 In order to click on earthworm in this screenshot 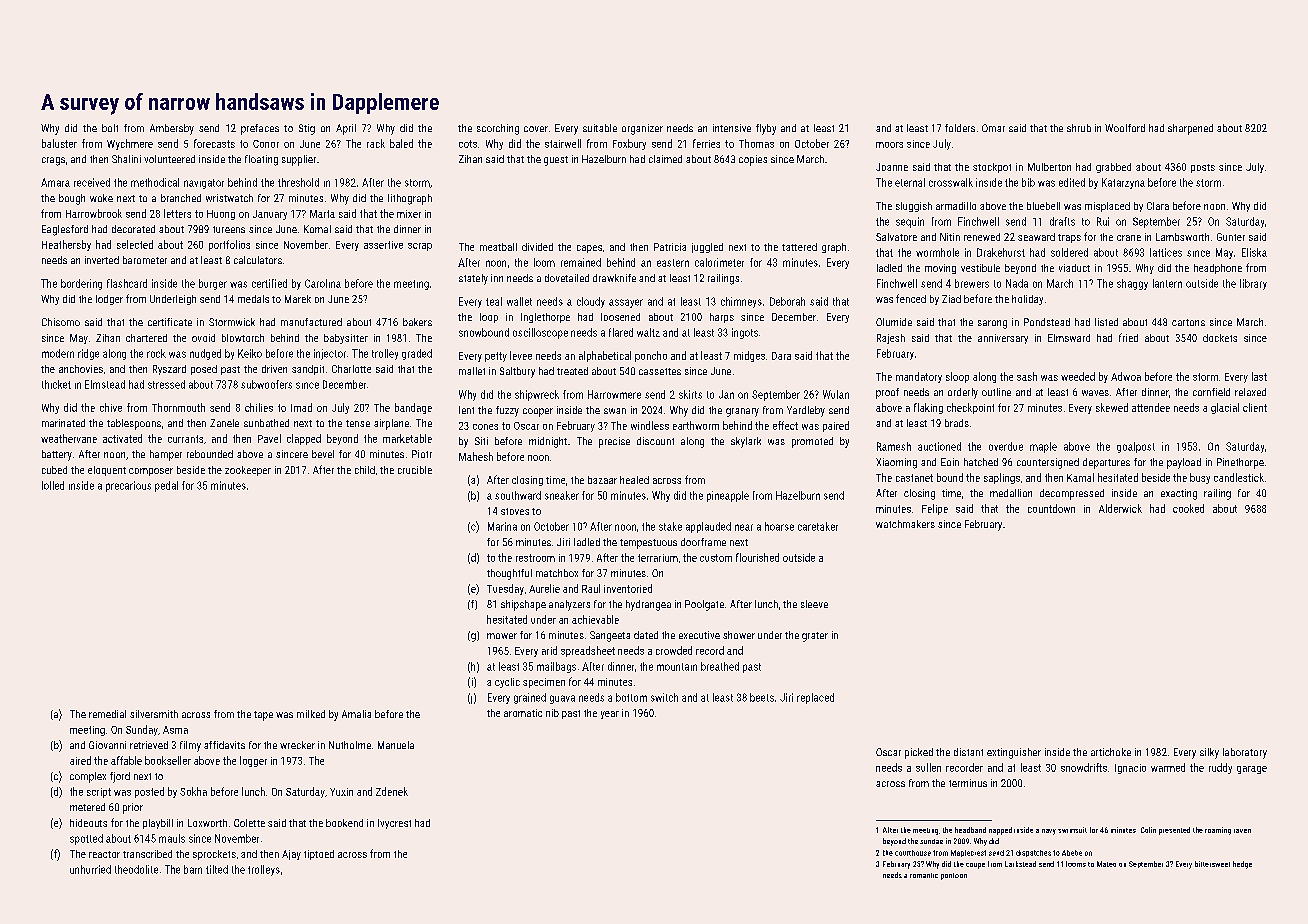, I will do `click(696, 425)`.
